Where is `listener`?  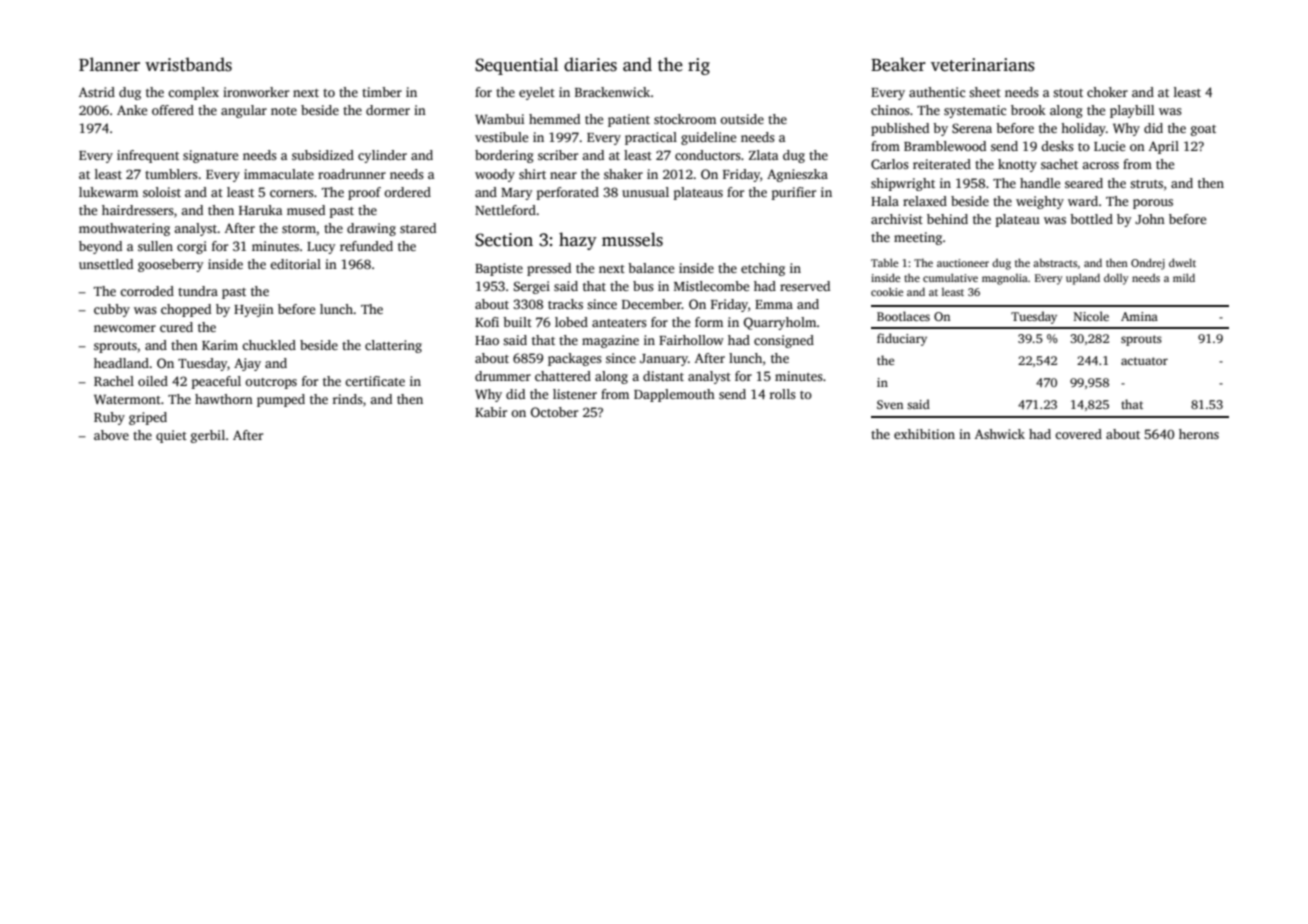
listener is located at coordinates (575, 394).
